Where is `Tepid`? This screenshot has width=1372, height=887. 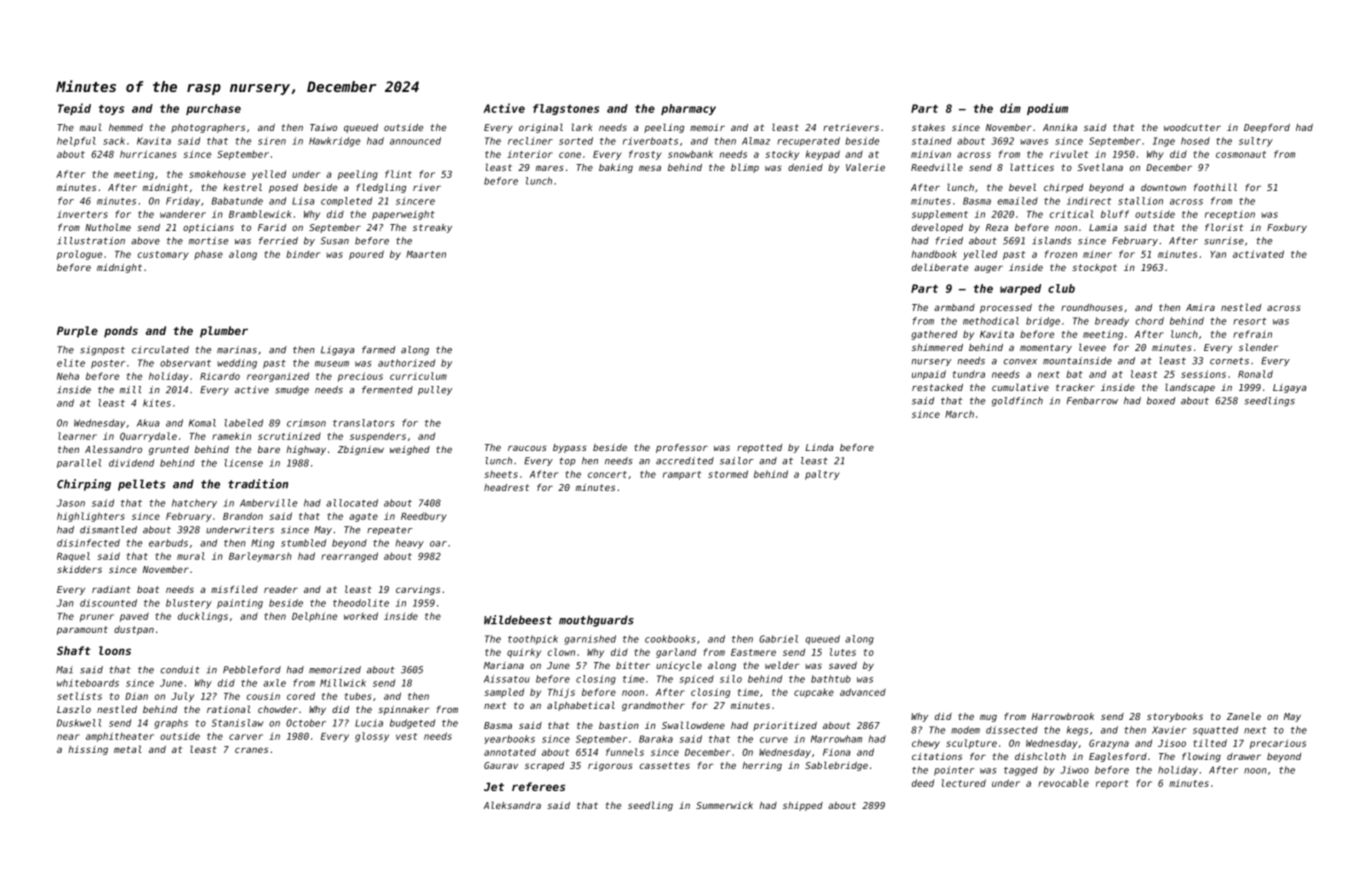 Tepid is located at coordinates (74, 109).
